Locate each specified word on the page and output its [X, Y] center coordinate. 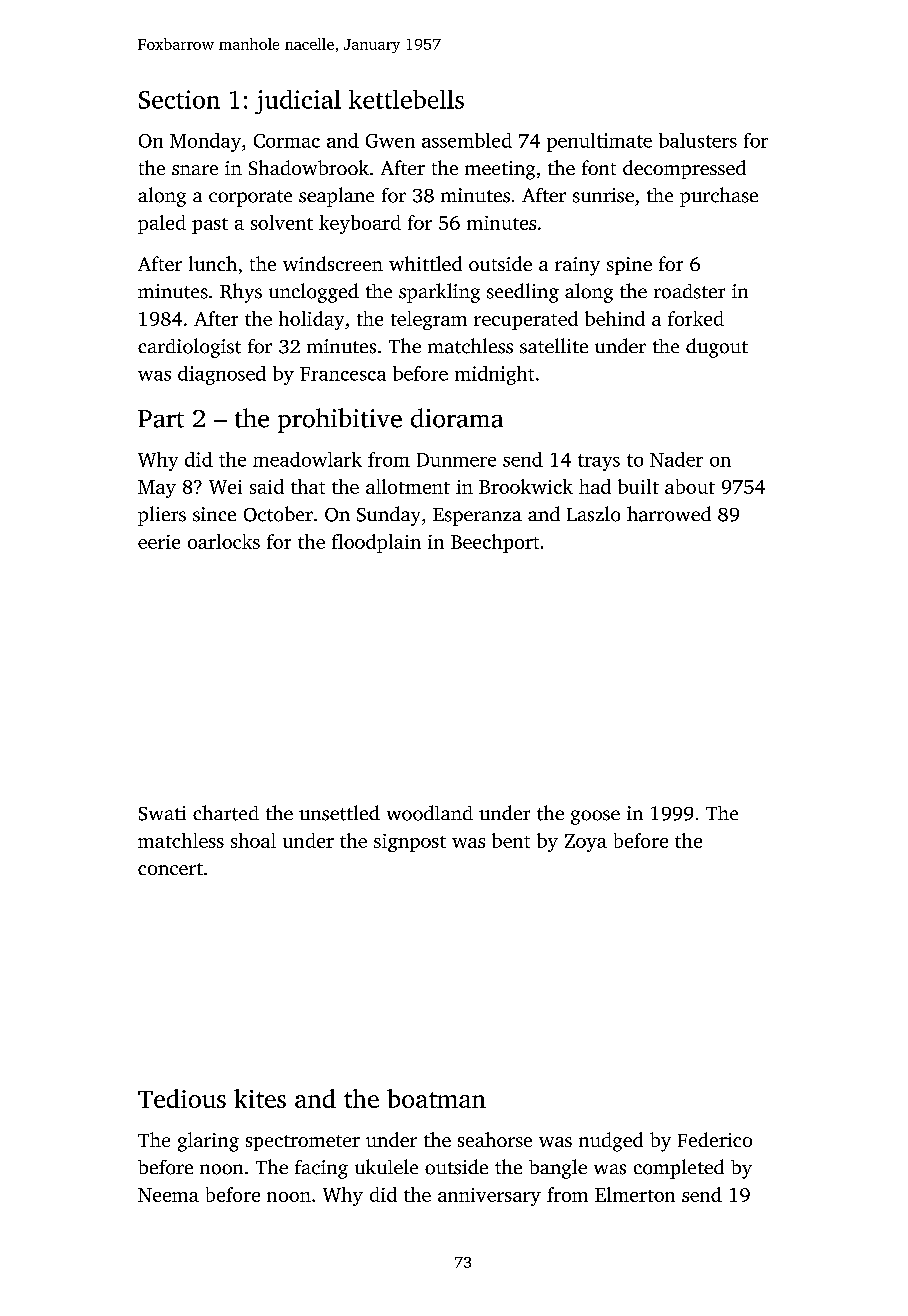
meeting [500, 170]
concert [170, 869]
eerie [159, 542]
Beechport [495, 543]
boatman [436, 1098]
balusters [698, 140]
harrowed [669, 514]
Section [179, 99]
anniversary [489, 1197]
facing [321, 1169]
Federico [715, 1139]
